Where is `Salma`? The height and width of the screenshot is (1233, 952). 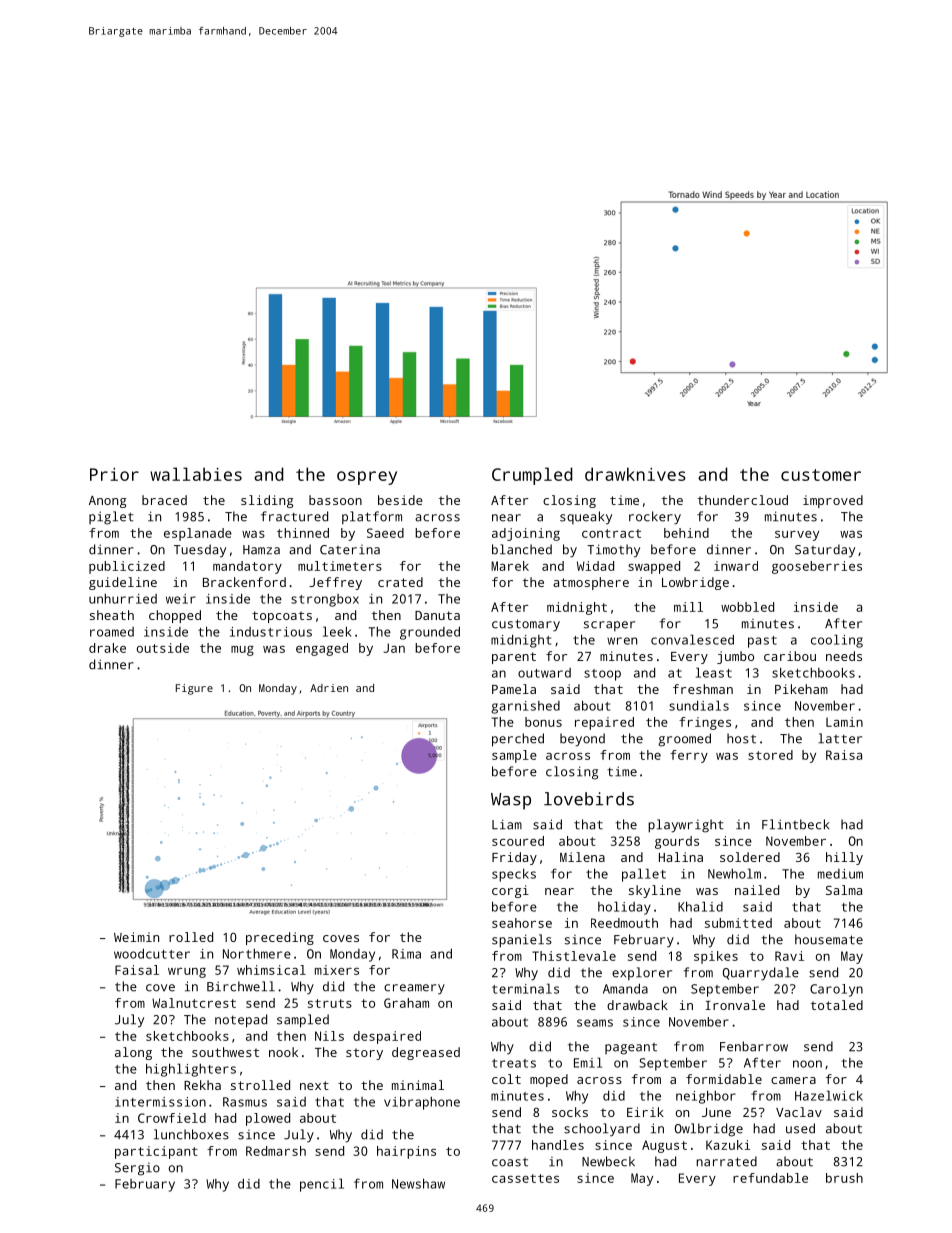 Salma is located at coordinates (844, 890).
